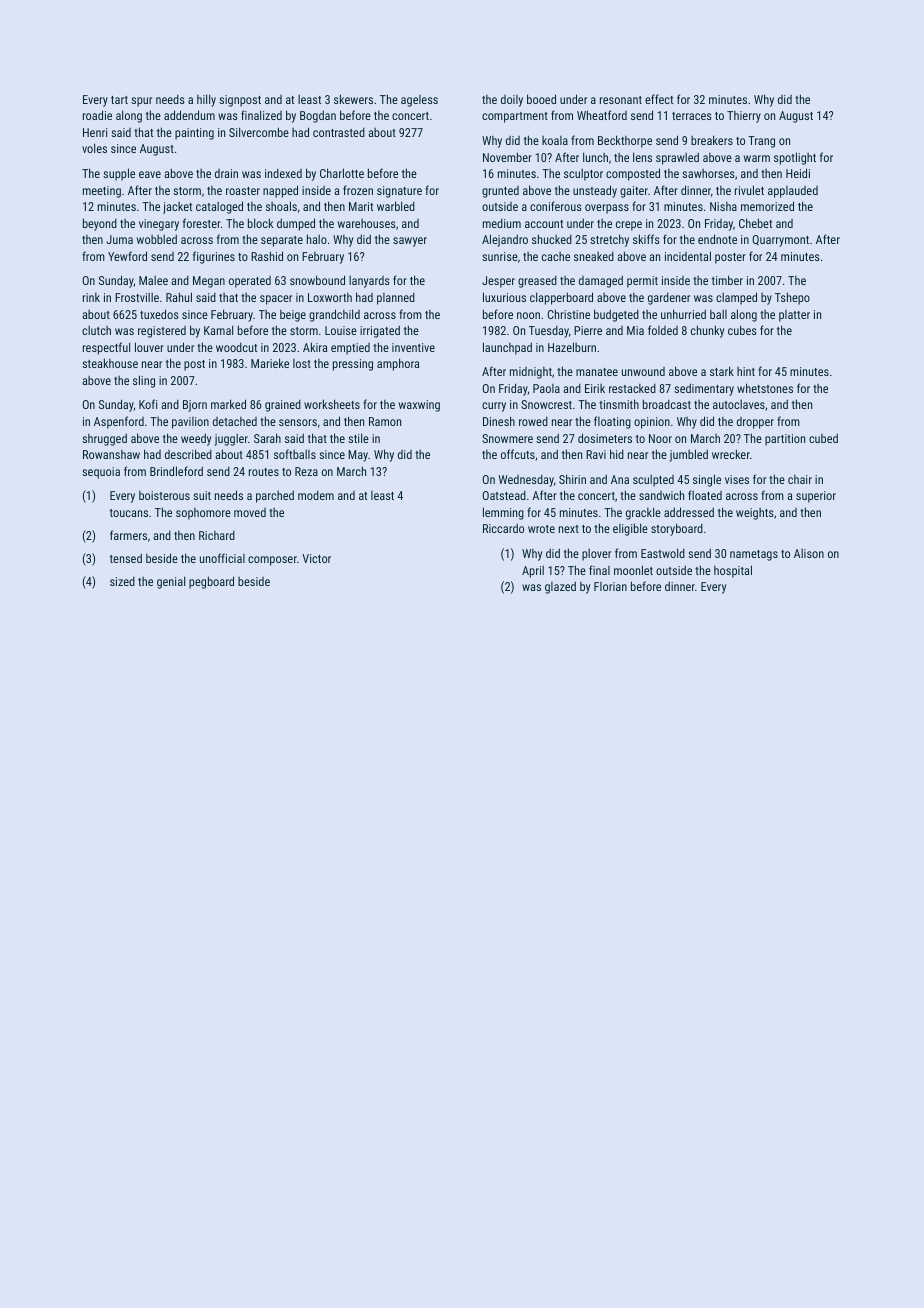  I want to click on pegboard, so click(211, 582).
